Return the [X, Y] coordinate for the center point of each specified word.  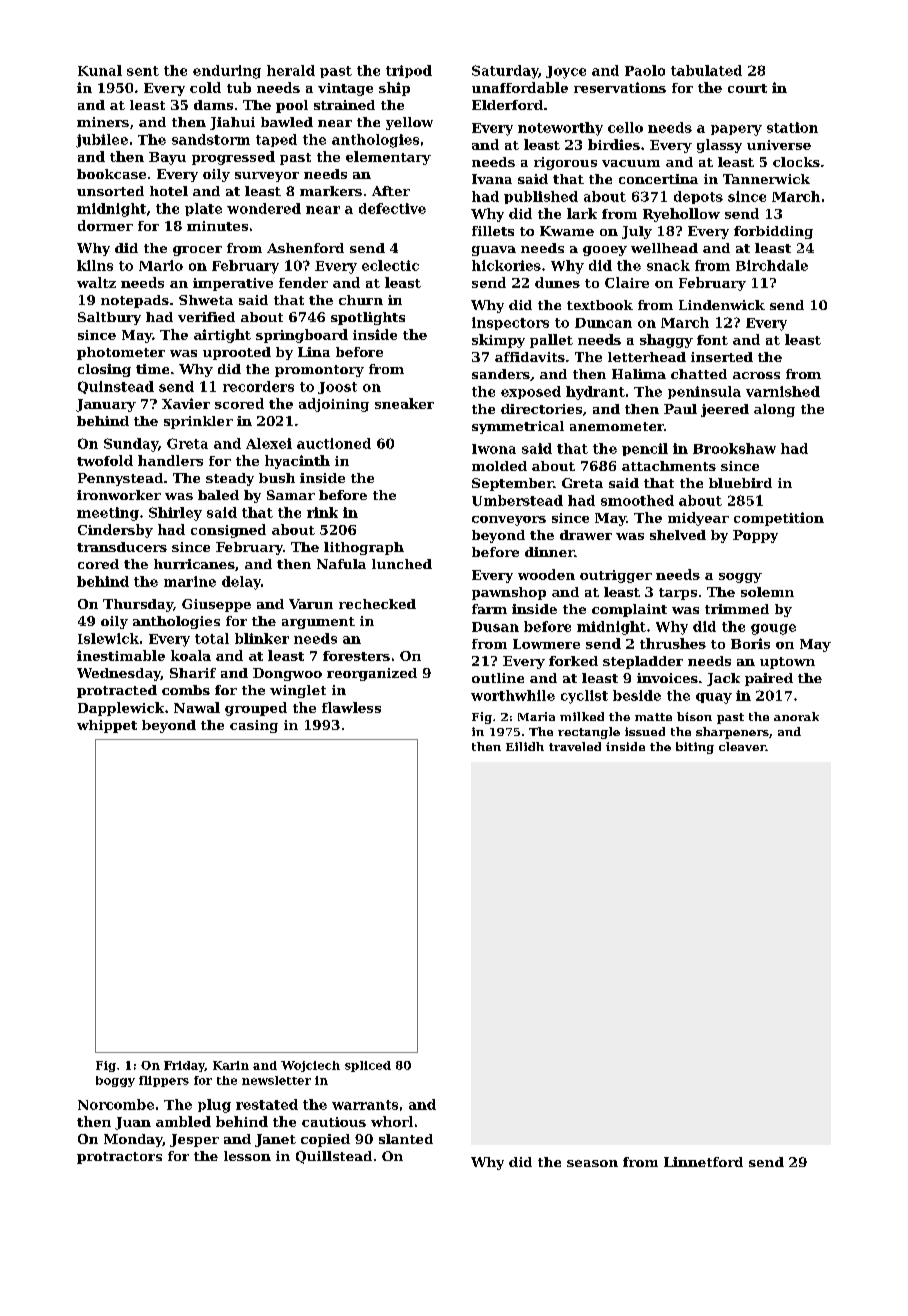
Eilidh [525, 746]
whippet [107, 726]
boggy [115, 1081]
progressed [233, 158]
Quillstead [334, 1157]
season [592, 1163]
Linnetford [703, 1162]
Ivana [492, 179]
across [756, 375]
